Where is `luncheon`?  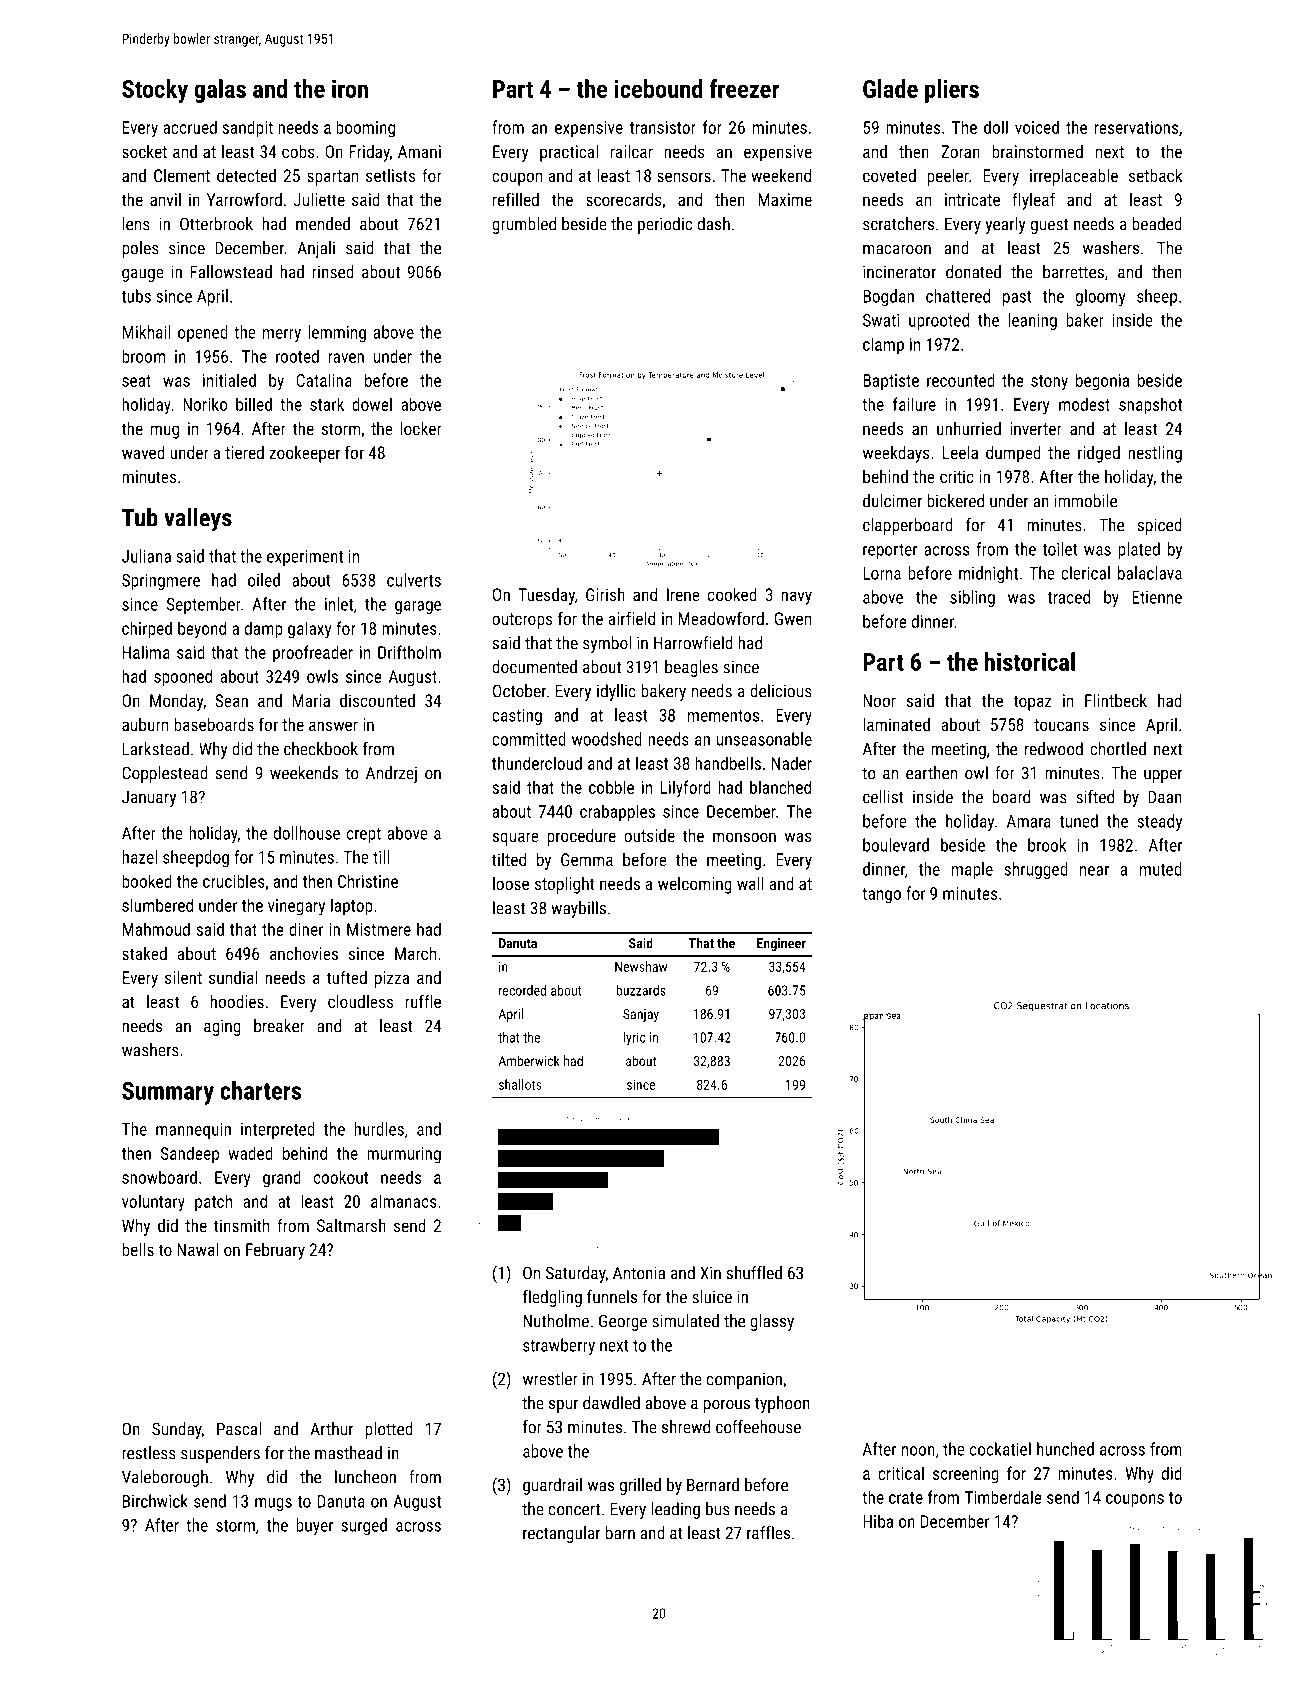 luncheon is located at coordinates (365, 1477).
